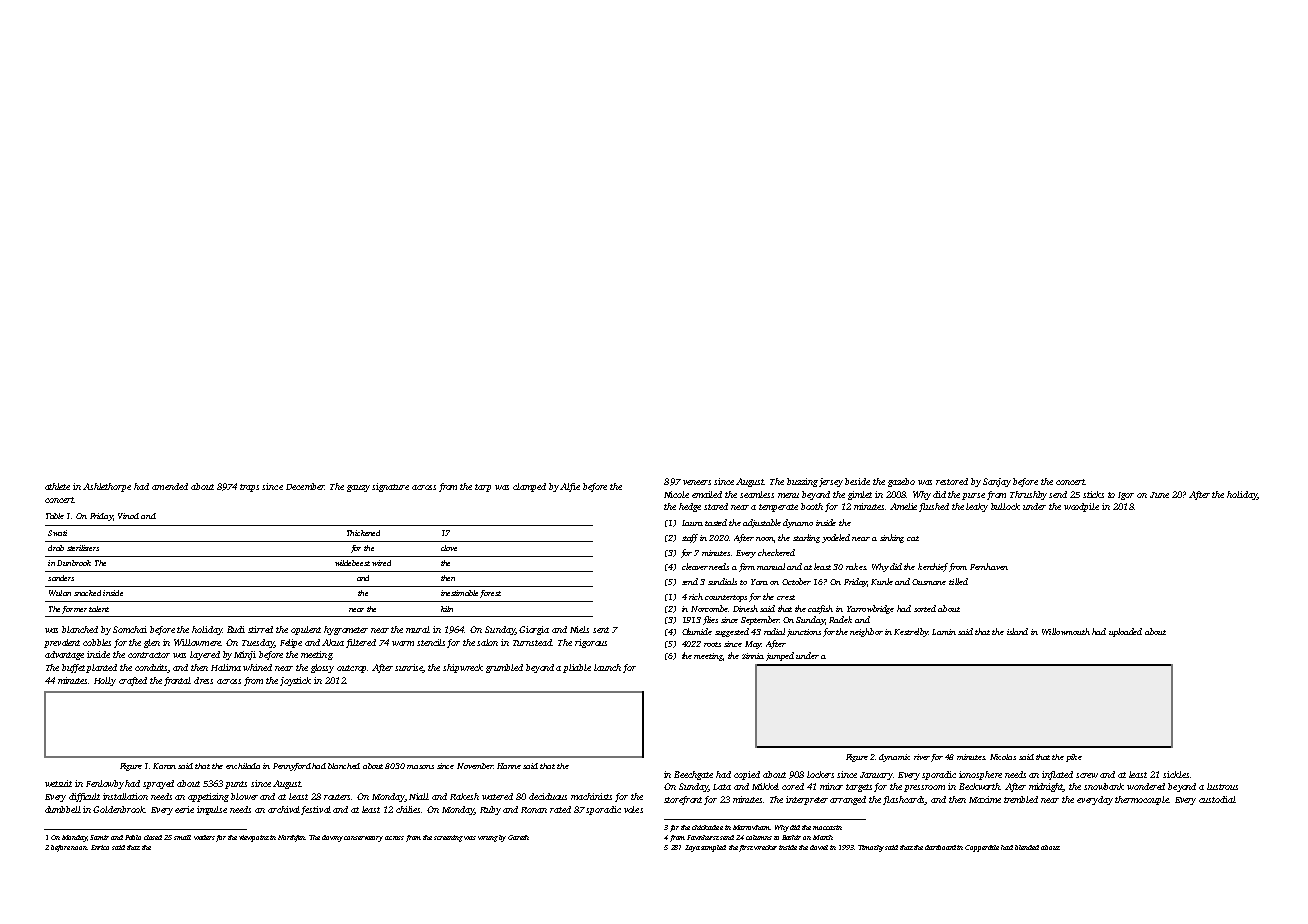  Describe the element at coordinates (105, 681) in the image. I see `Holly` at that location.
